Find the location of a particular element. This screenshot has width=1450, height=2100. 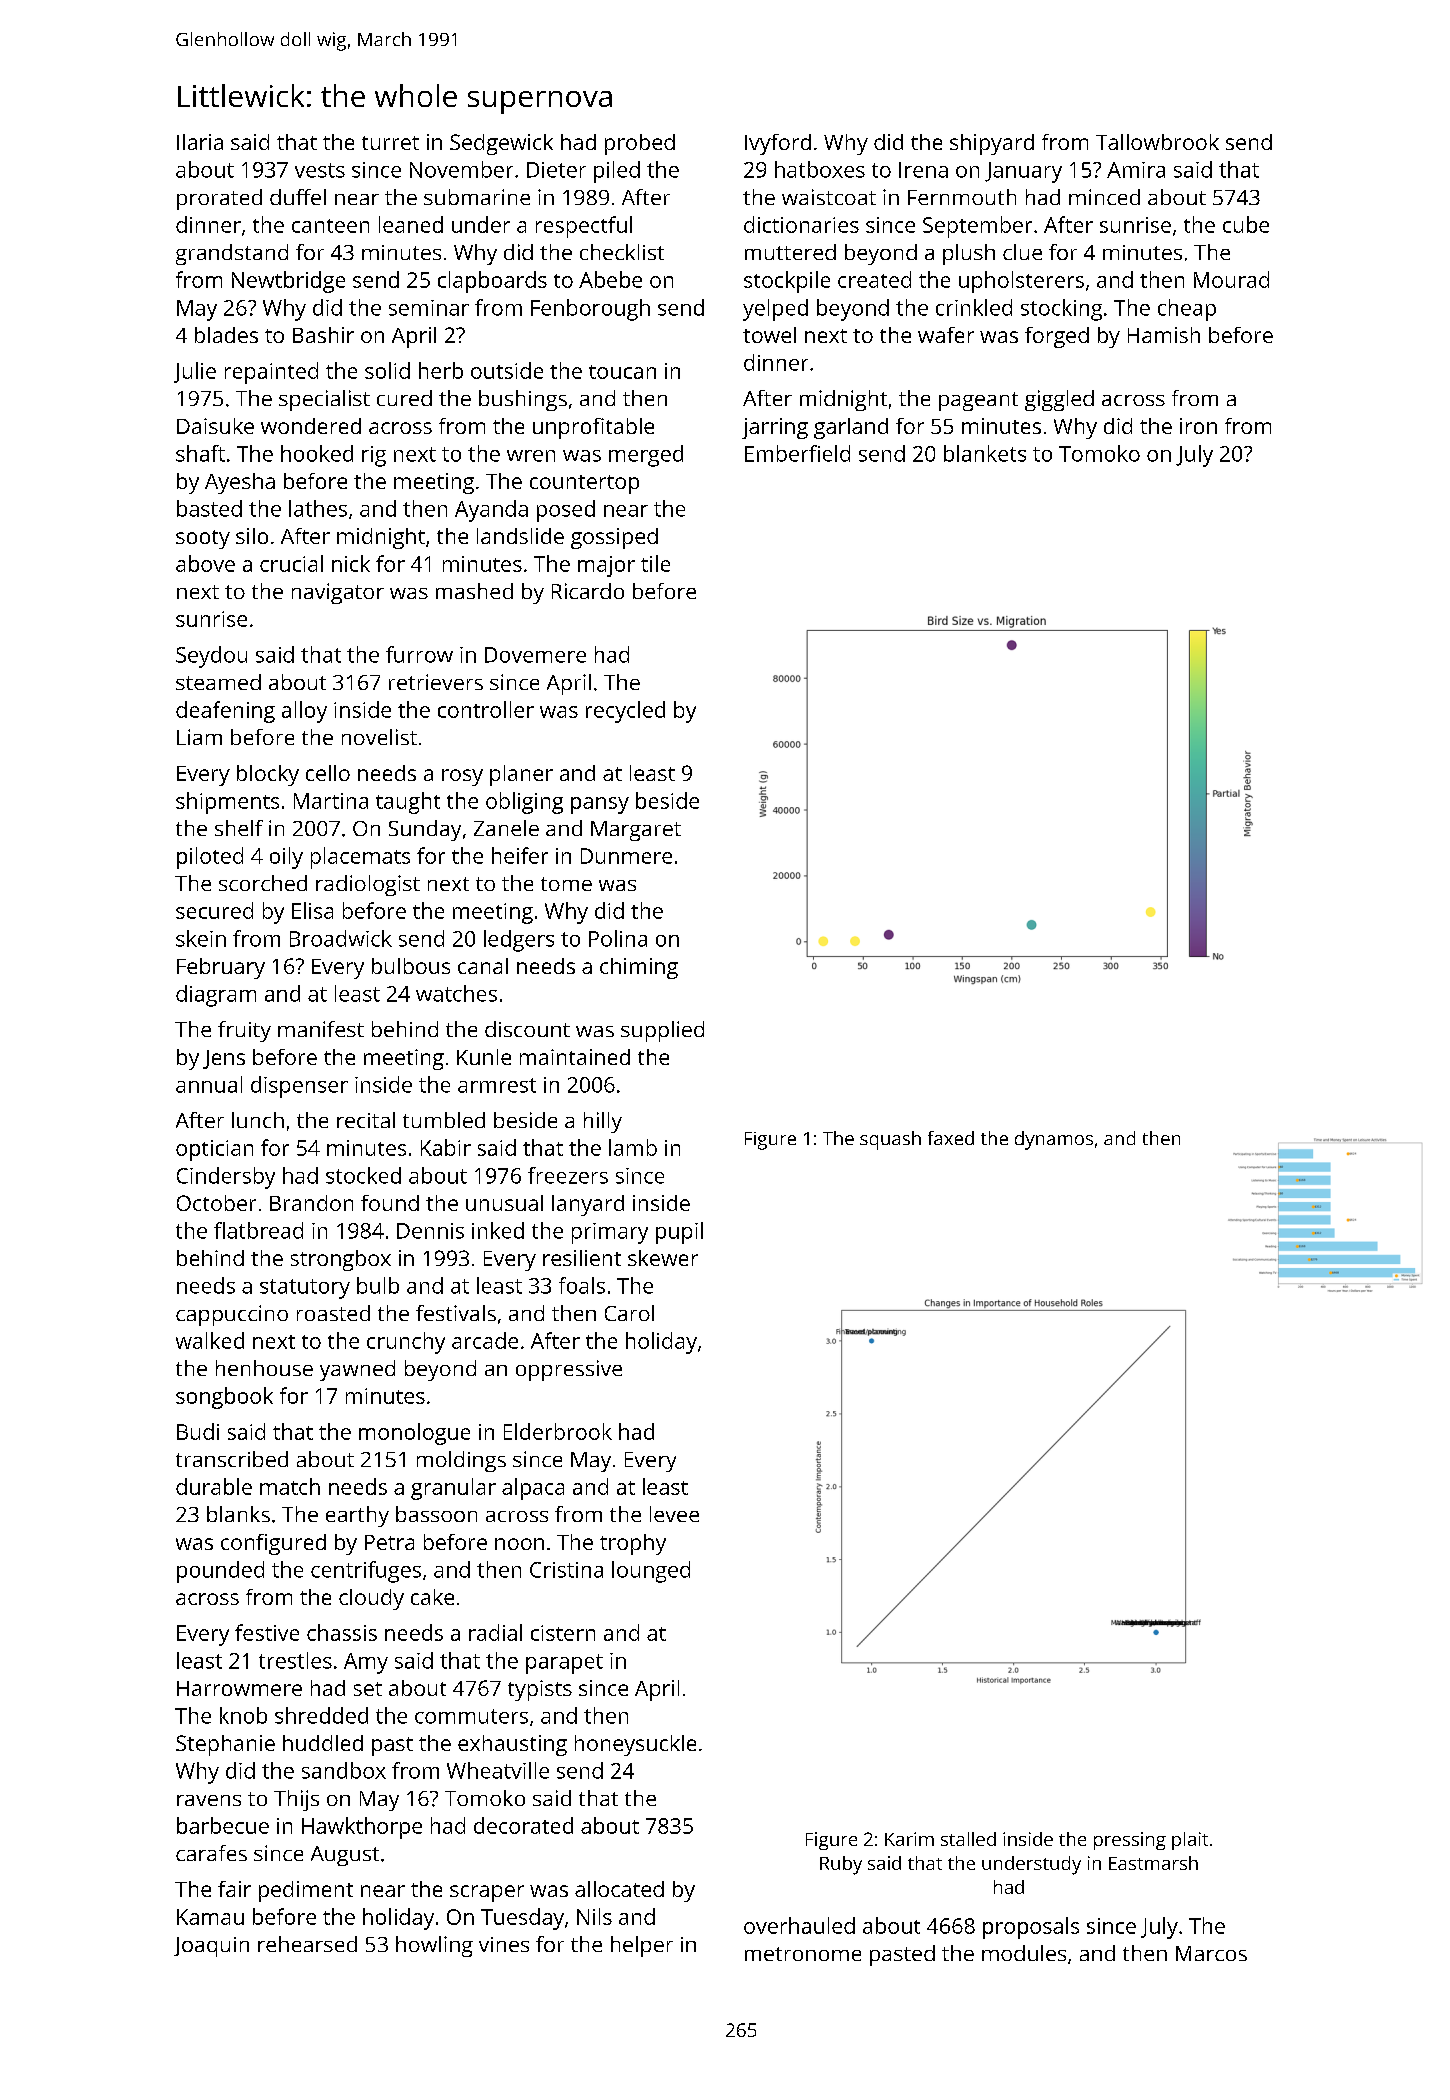

stocked is located at coordinates (363, 1175).
